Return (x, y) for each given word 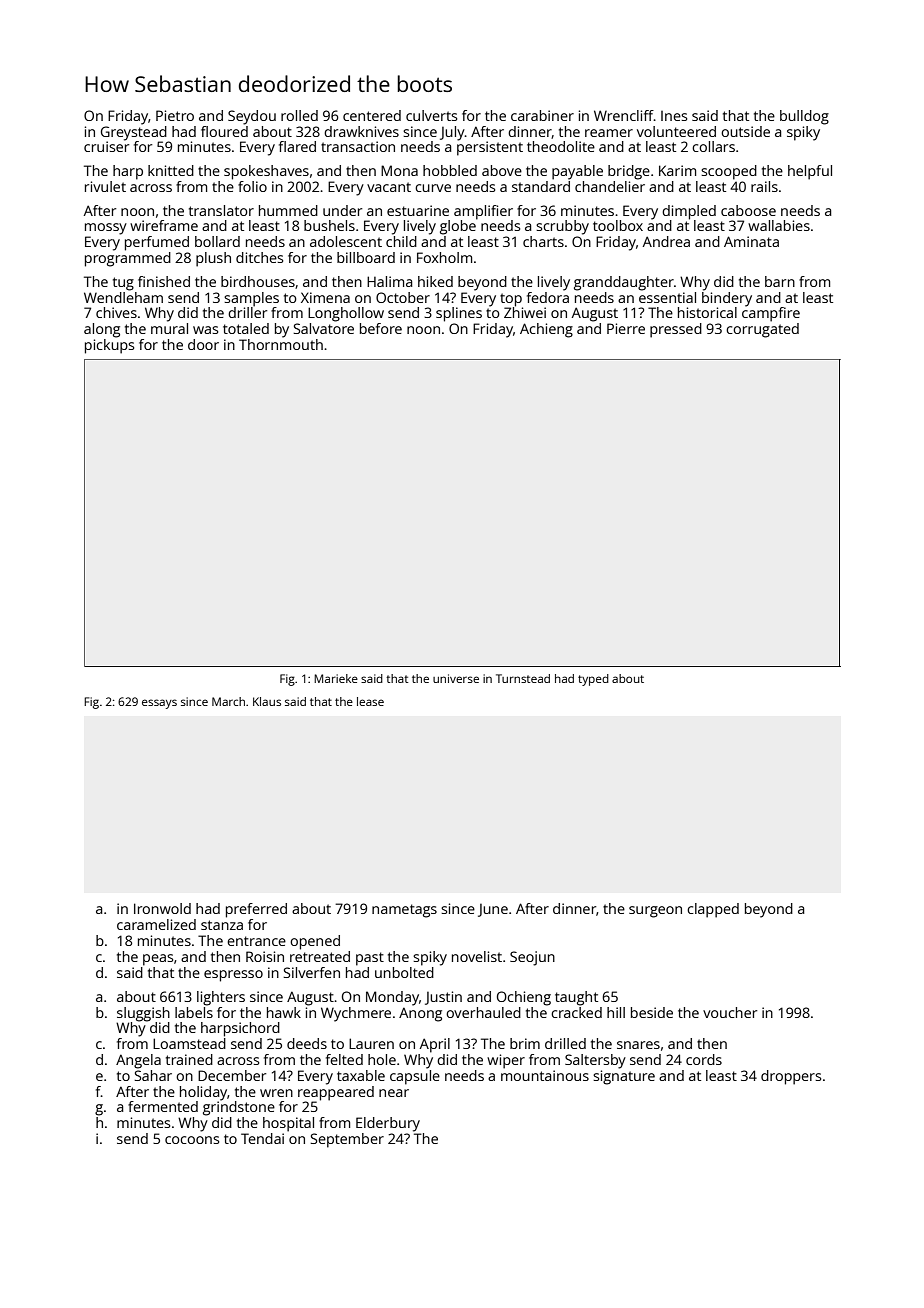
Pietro (175, 115)
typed (593, 680)
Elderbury (388, 1124)
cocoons (192, 1140)
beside (652, 1012)
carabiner (542, 115)
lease (370, 701)
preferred (256, 910)
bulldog (804, 117)
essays (159, 704)
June (493, 910)
